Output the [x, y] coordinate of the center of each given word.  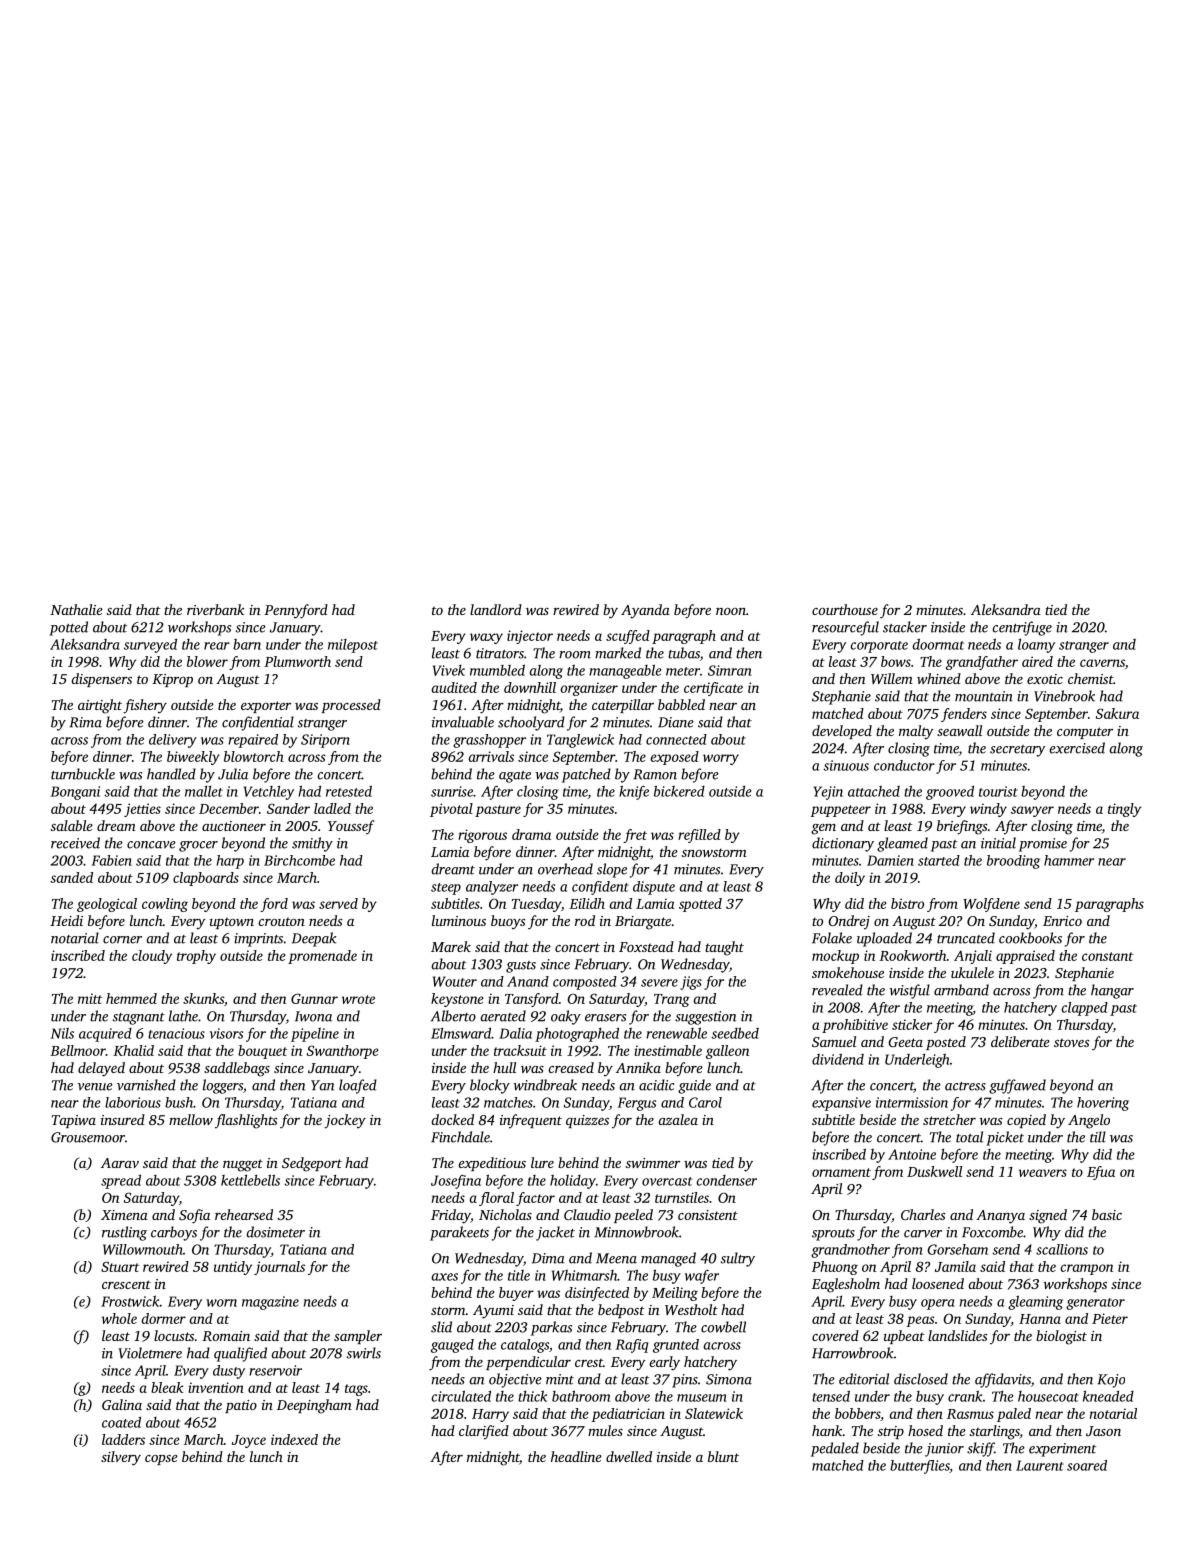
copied [1026, 1121]
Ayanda [645, 611]
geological [107, 905]
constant [1107, 956]
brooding [1013, 862]
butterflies [920, 1467]
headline [576, 1456]
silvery [121, 1458]
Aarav [120, 1163]
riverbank [216, 609]
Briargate [643, 923]
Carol [705, 1102]
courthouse [845, 609]
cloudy [152, 957]
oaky [566, 1017]
